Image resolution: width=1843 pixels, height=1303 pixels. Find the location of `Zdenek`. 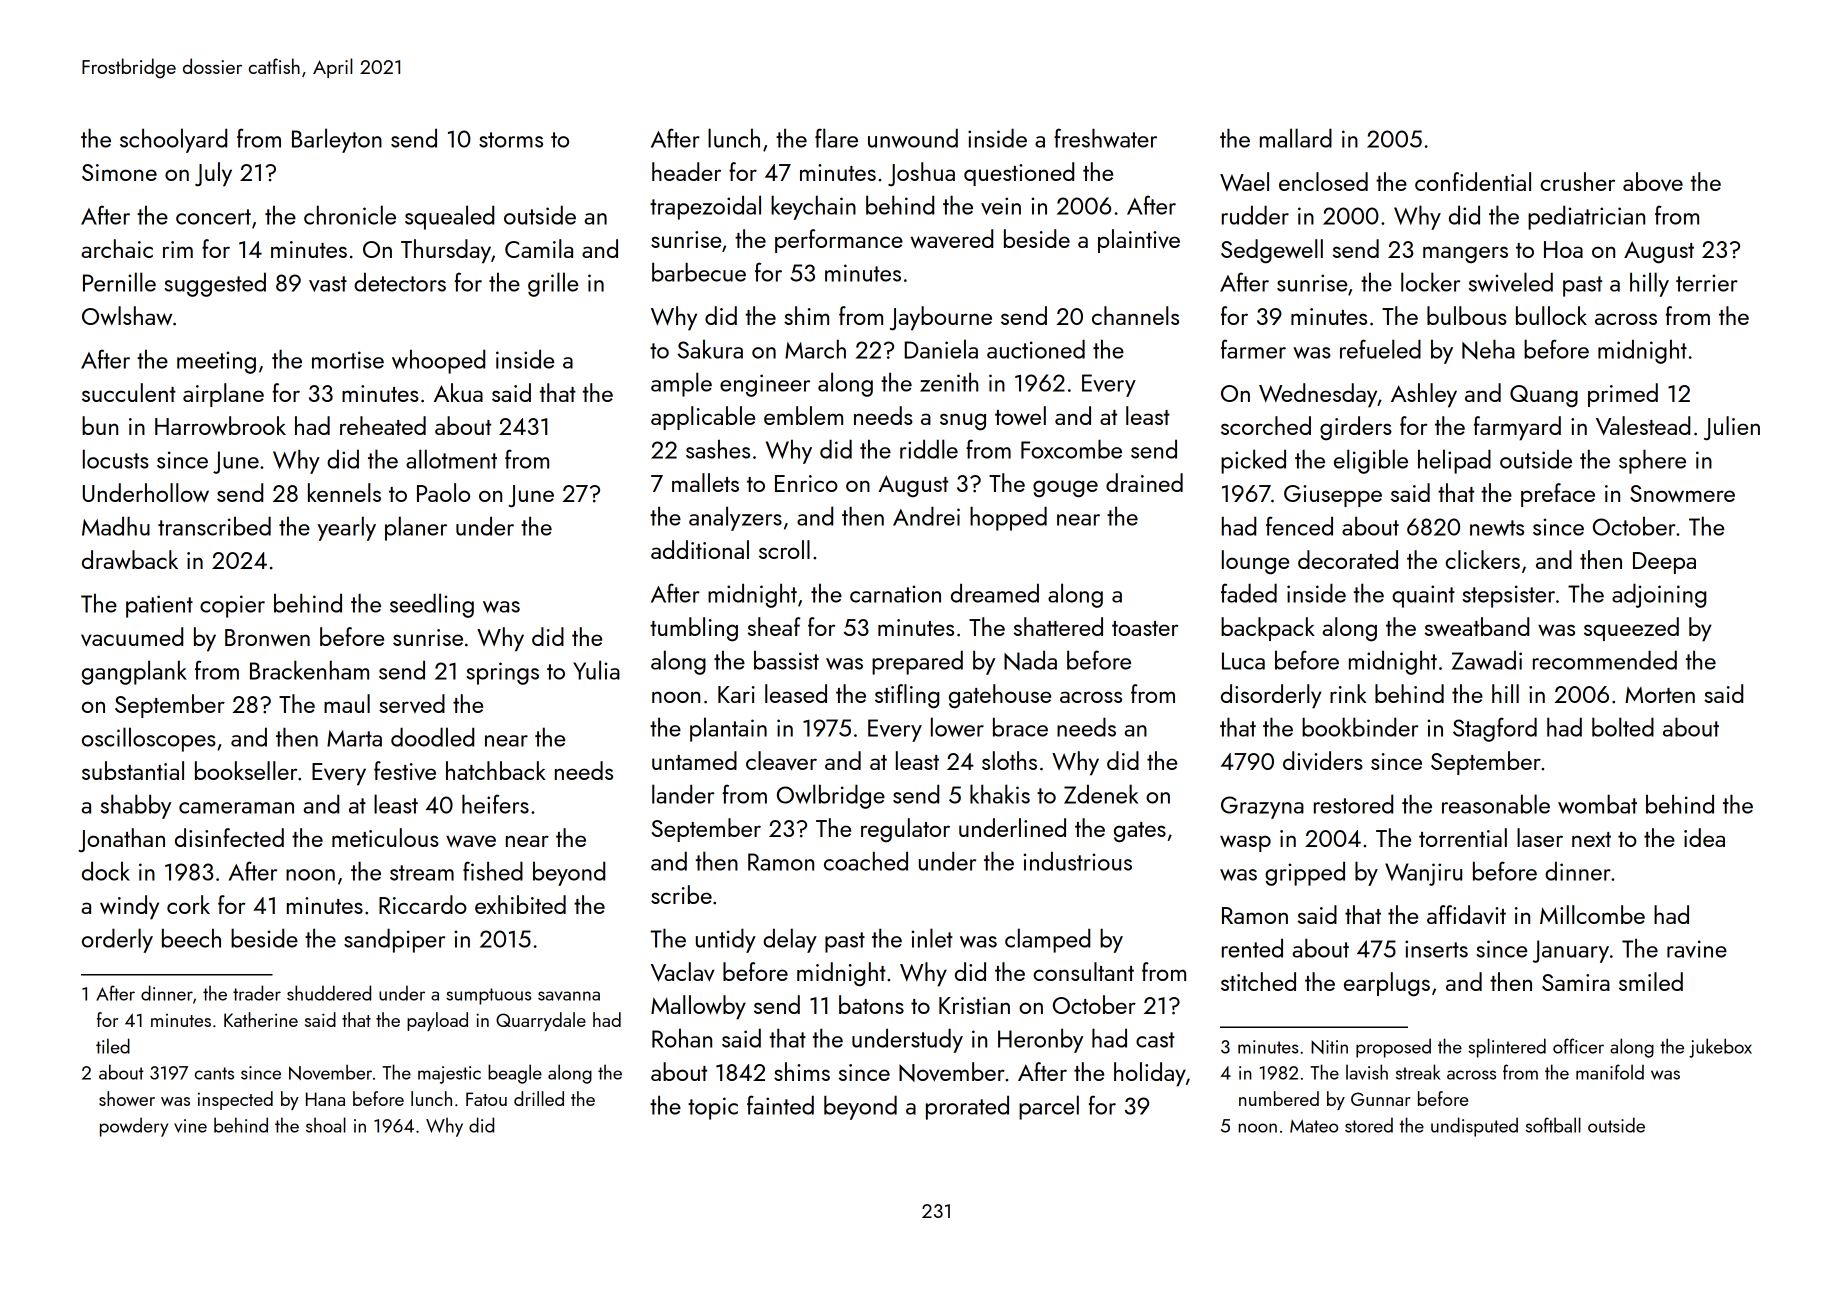

Zdenek is located at coordinates (1101, 794).
